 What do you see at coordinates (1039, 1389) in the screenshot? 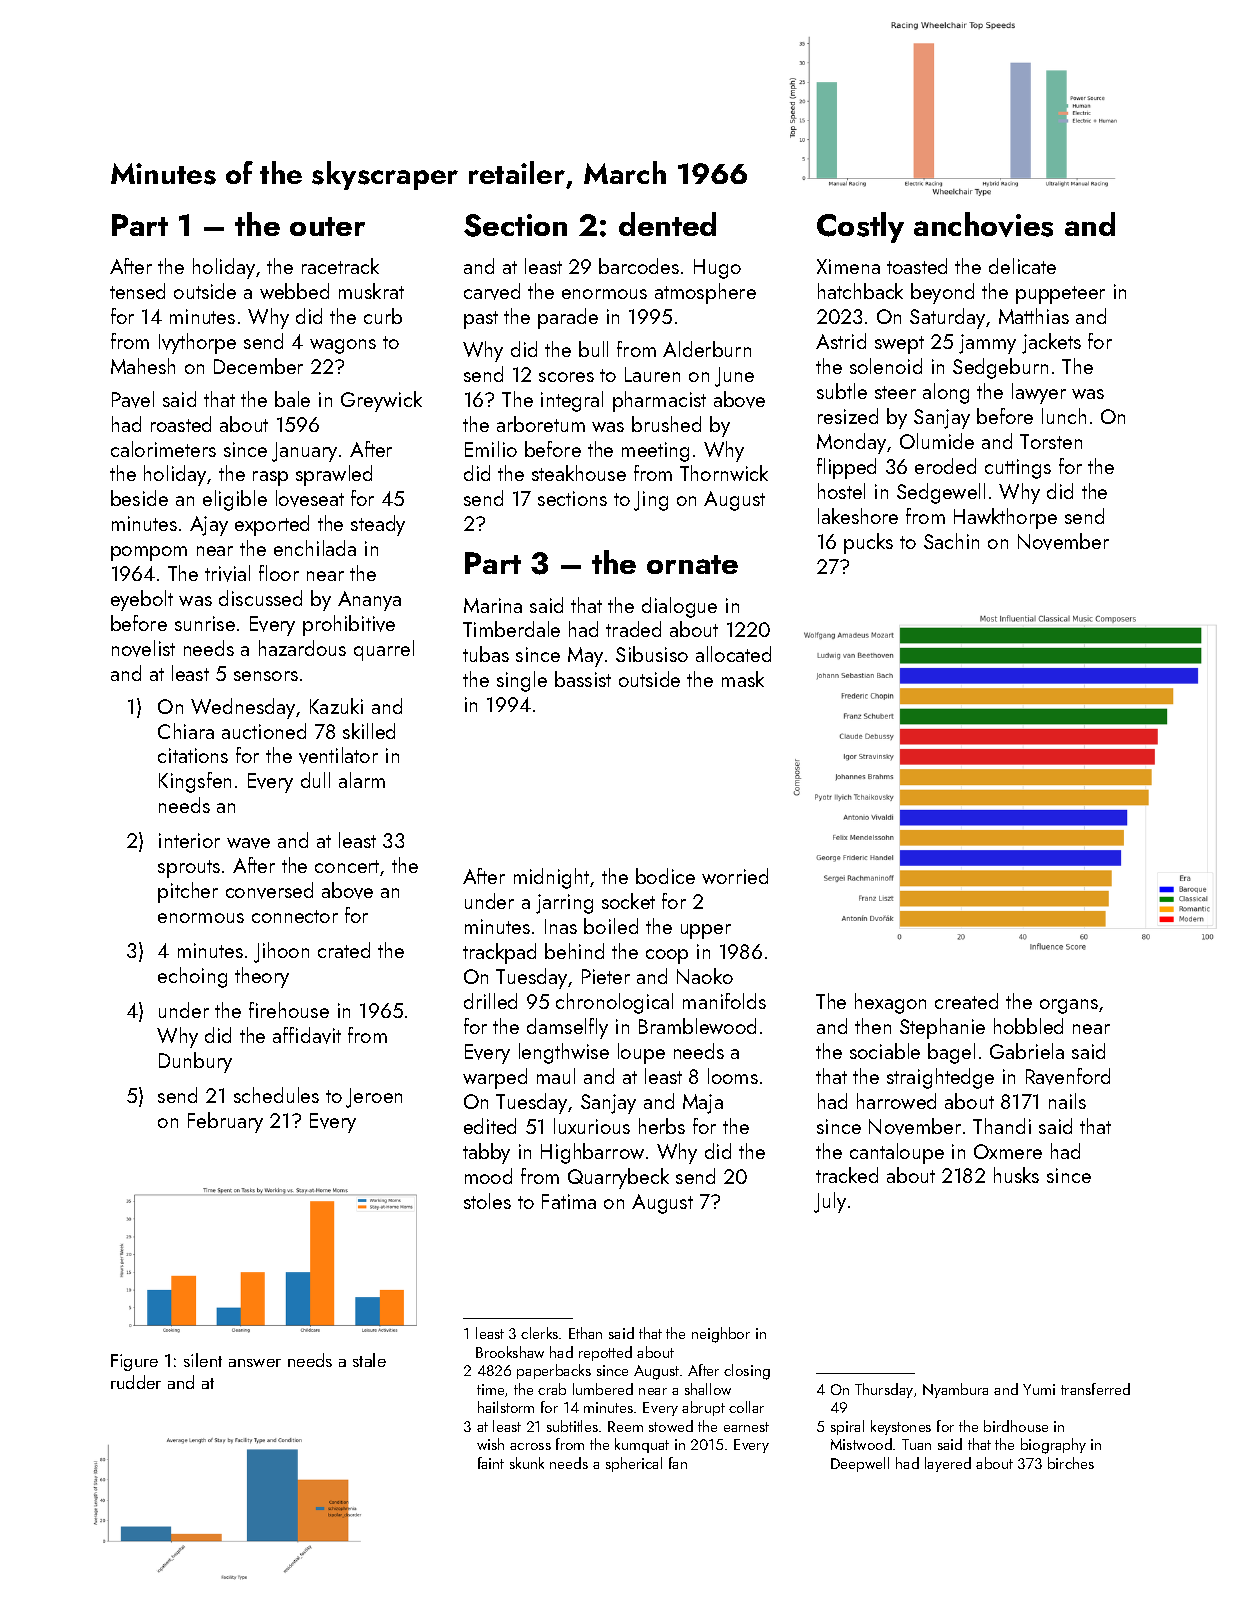
I see `Yumi` at bounding box center [1039, 1389].
